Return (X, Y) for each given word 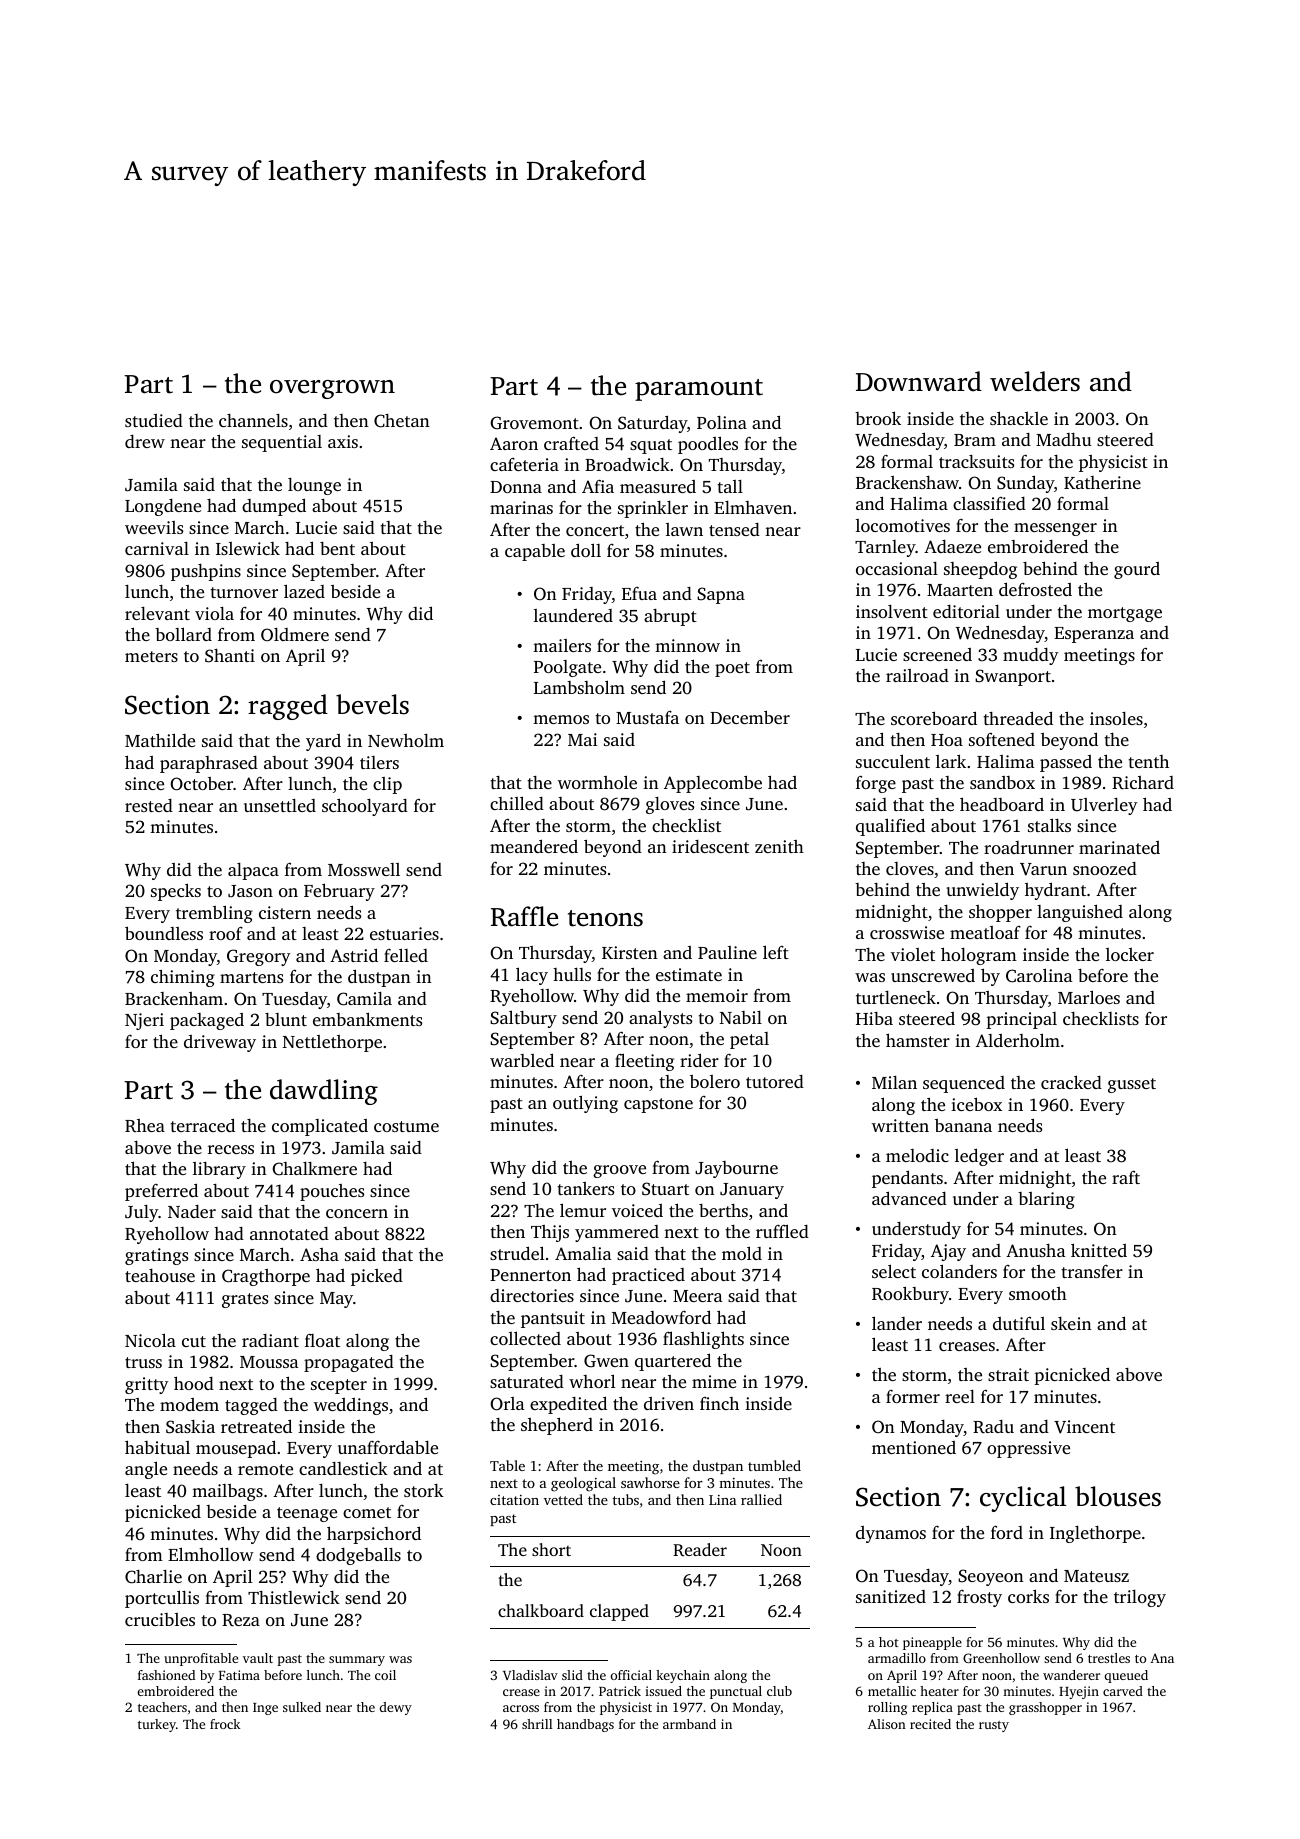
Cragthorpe (266, 1277)
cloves (910, 868)
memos (561, 719)
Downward (919, 381)
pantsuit (553, 1319)
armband (689, 1724)
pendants (907, 1179)
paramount (699, 390)
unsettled (280, 805)
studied (154, 420)
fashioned (166, 1675)
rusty (994, 1726)
